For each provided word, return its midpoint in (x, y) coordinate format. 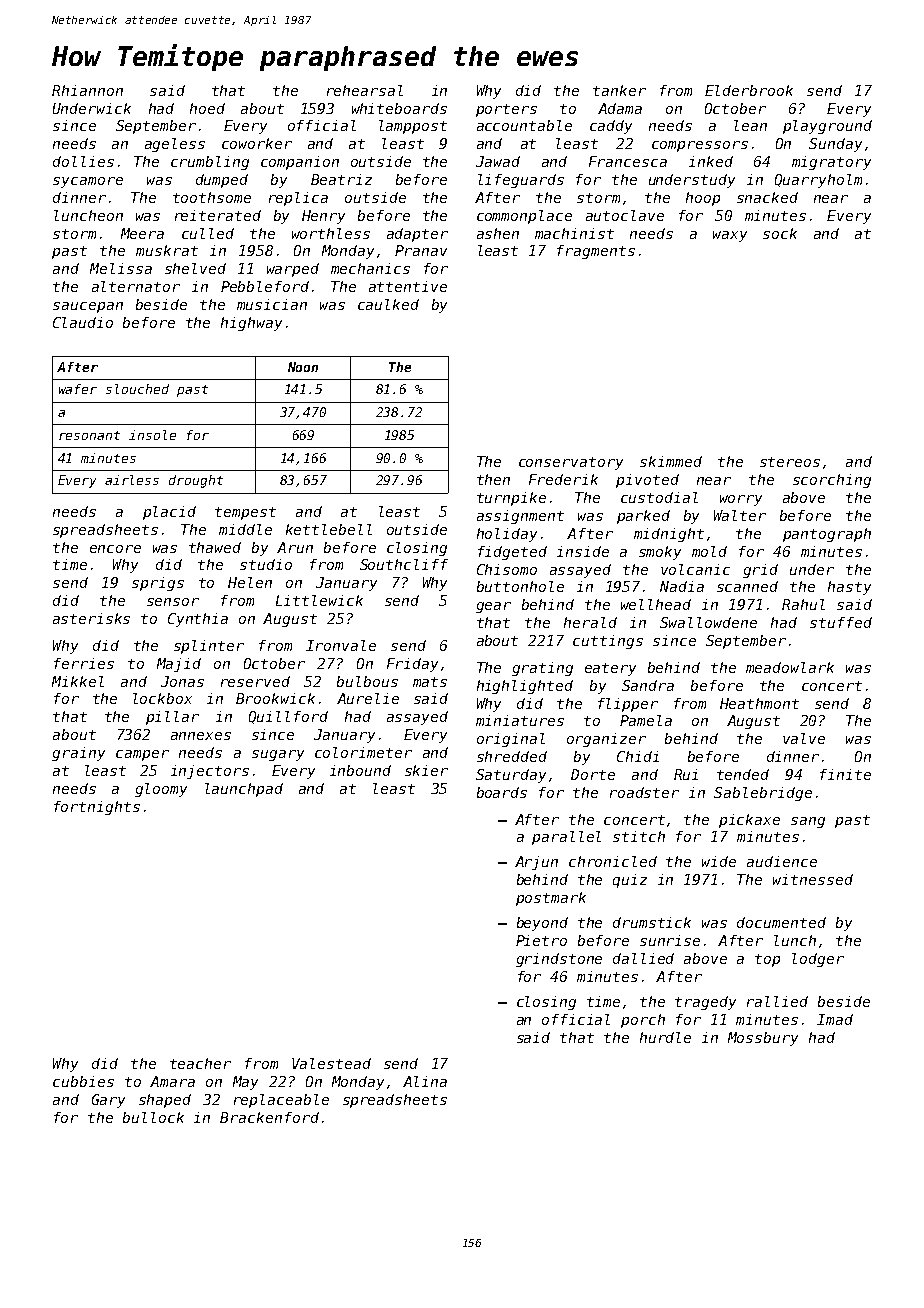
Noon (303, 367)
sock (780, 233)
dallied (643, 958)
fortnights (97, 808)
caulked (388, 304)
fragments (596, 252)
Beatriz (341, 179)
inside (583, 551)
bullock (153, 1117)
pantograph (827, 535)
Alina (425, 1081)
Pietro (541, 940)
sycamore (88, 182)
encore (115, 549)
